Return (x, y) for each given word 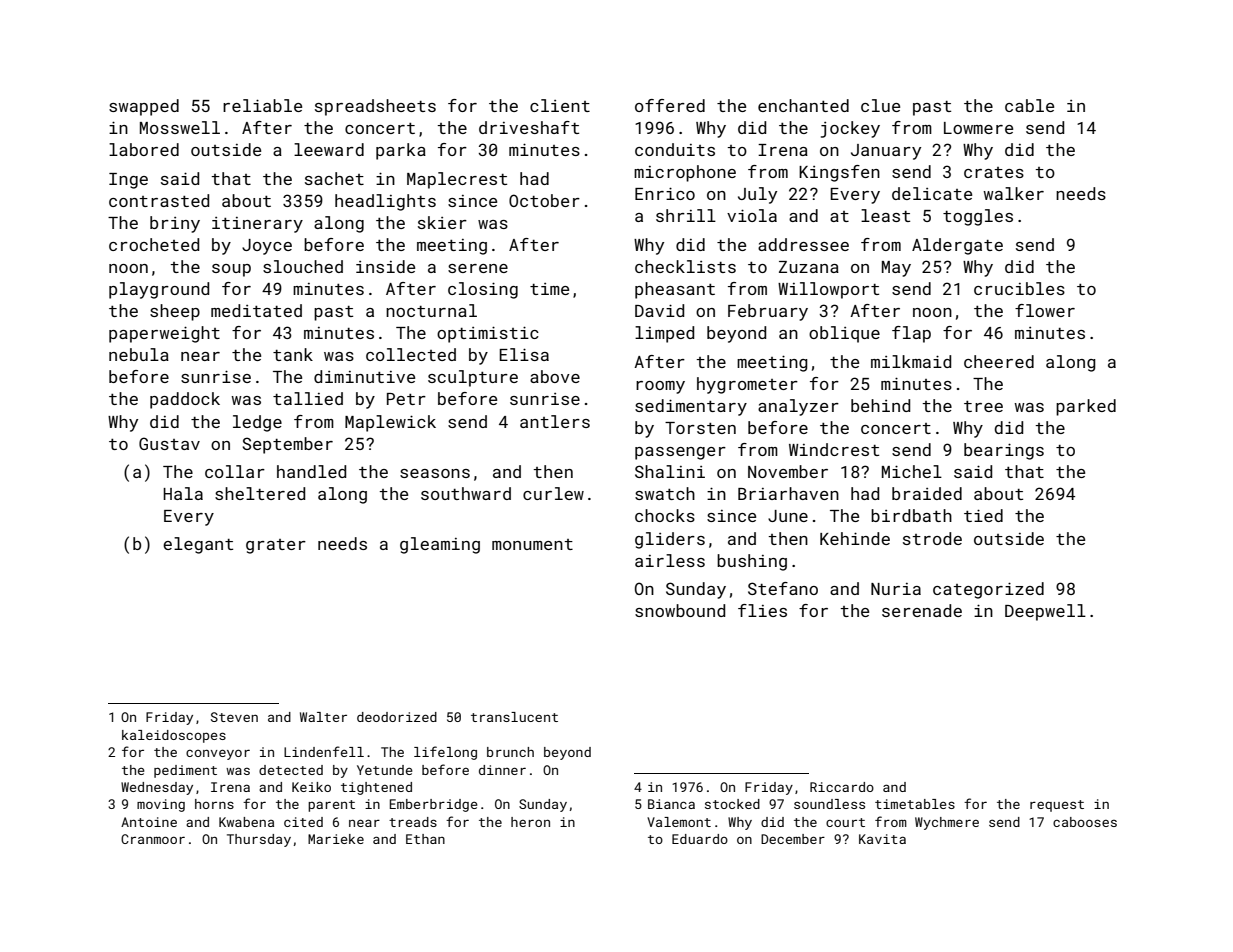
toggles (978, 217)
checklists (685, 266)
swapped (144, 107)
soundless (829, 804)
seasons (435, 473)
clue (880, 105)
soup (231, 270)
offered (670, 105)
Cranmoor (153, 839)
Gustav (169, 443)
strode (932, 538)
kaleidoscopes (174, 736)
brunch (510, 752)
